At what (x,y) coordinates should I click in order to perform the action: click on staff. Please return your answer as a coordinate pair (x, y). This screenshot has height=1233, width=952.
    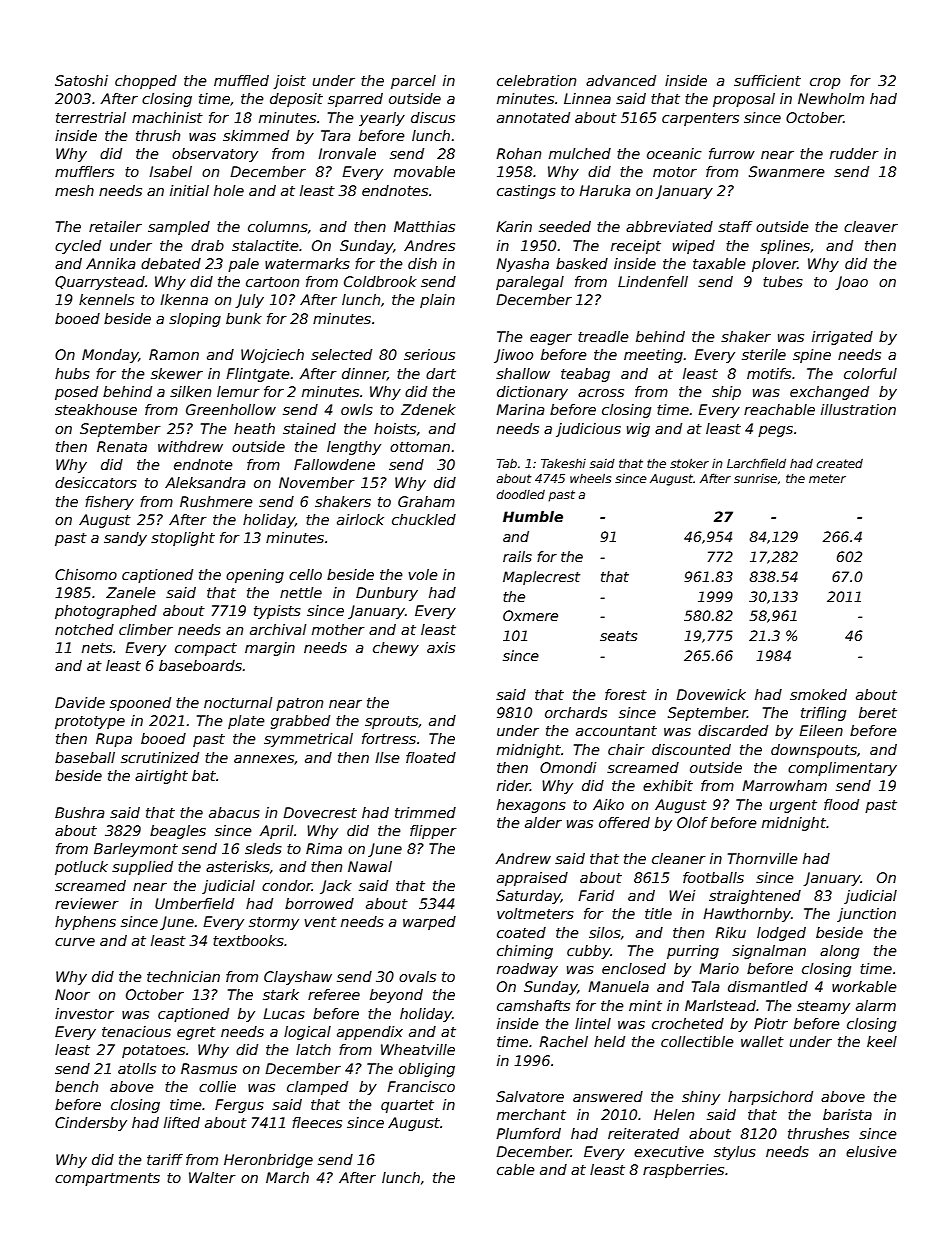
    Looking at the image, I should click on (735, 226).
